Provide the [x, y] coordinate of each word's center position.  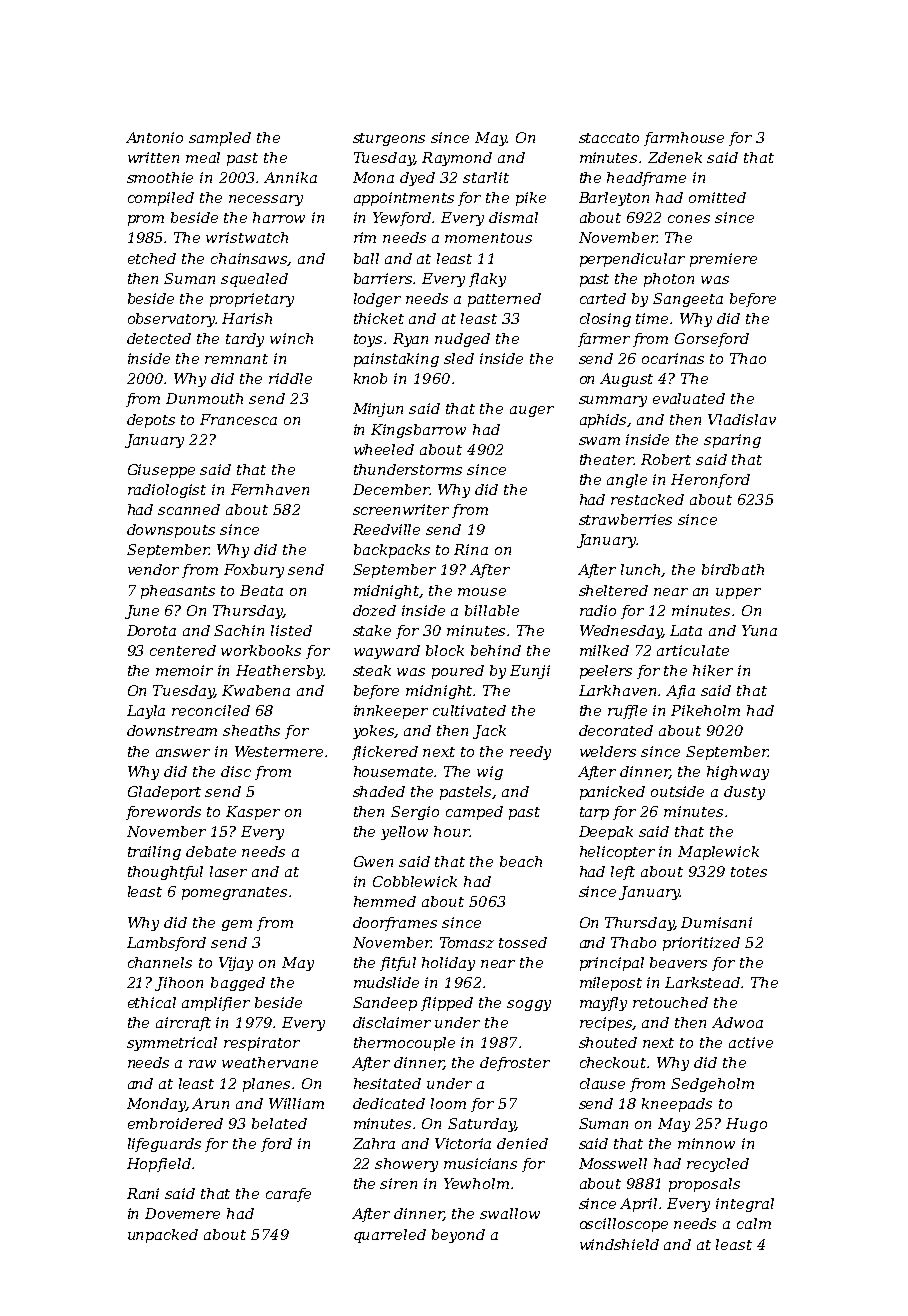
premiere [723, 260]
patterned [504, 300]
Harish [247, 318]
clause [602, 1083]
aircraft [183, 1024]
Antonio [154, 137]
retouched [670, 1002]
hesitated [387, 1083]
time [652, 318]
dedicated [389, 1103]
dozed [374, 610]
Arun [210, 1103]
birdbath [733, 569]
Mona [373, 177]
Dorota [151, 630]
